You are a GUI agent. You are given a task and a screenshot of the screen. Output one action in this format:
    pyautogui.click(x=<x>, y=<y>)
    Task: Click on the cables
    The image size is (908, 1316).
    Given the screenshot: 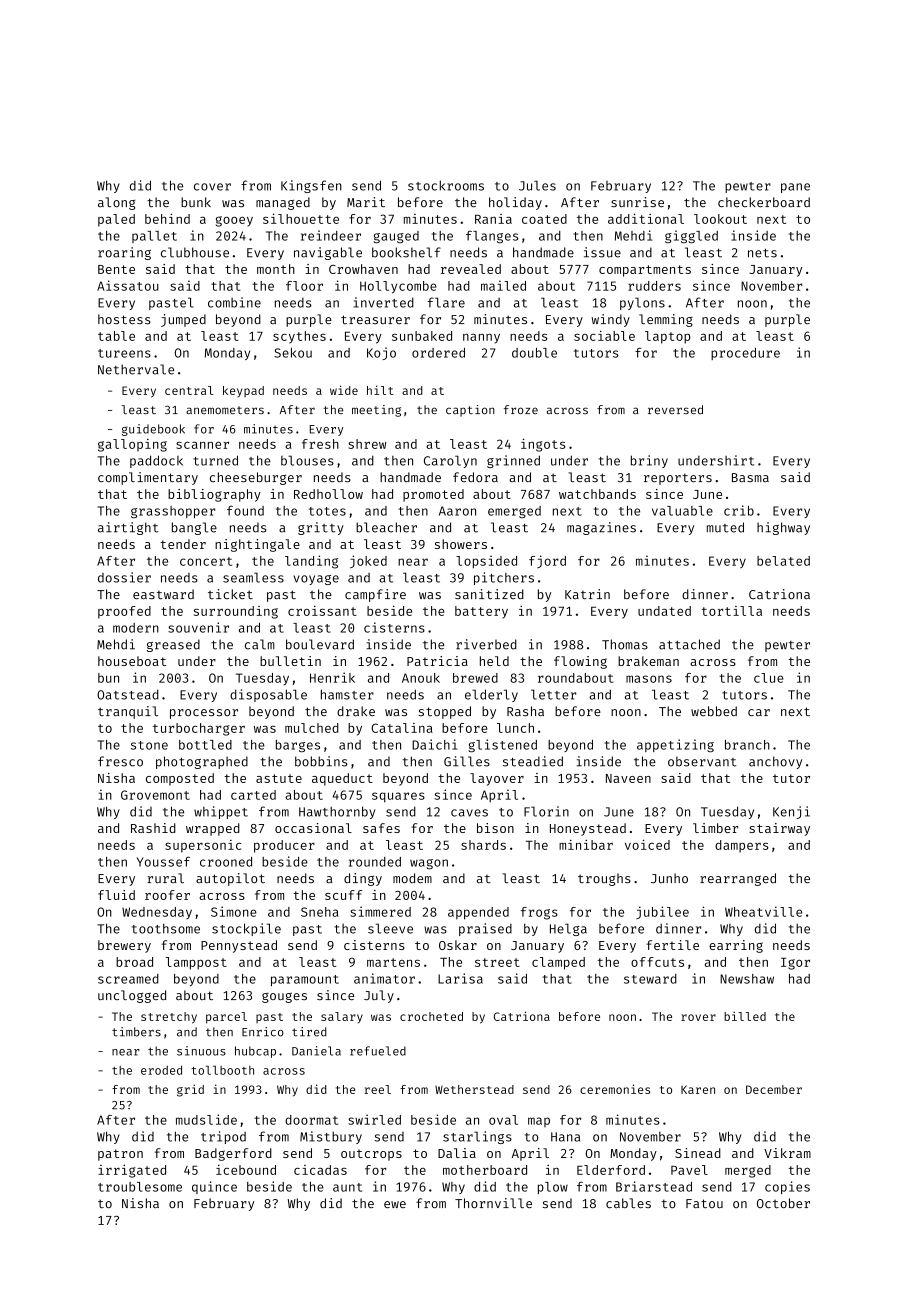 What is the action you would take?
    pyautogui.click(x=628, y=1203)
